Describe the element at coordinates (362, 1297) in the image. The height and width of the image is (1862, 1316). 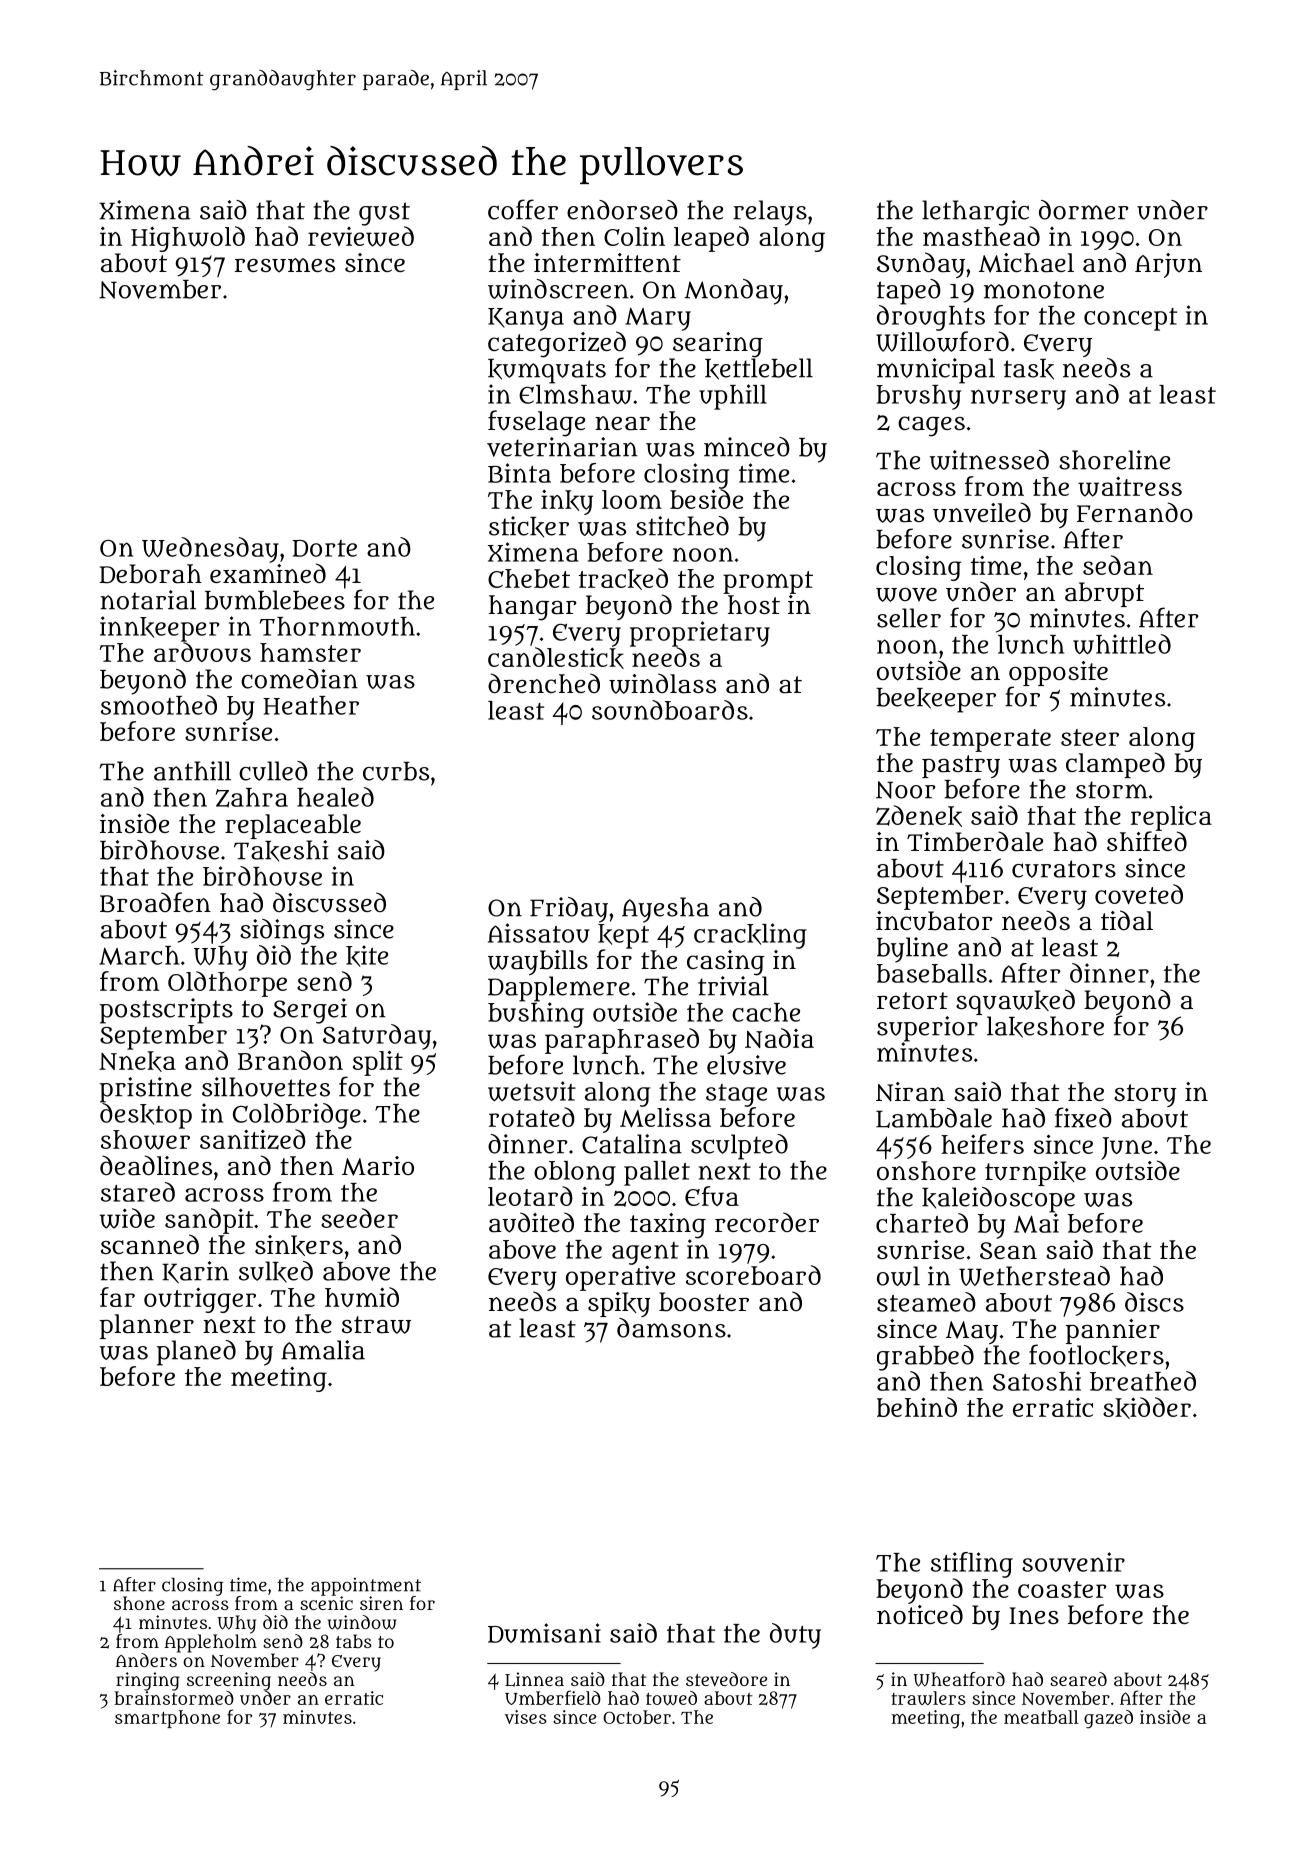
I see `humid` at that location.
